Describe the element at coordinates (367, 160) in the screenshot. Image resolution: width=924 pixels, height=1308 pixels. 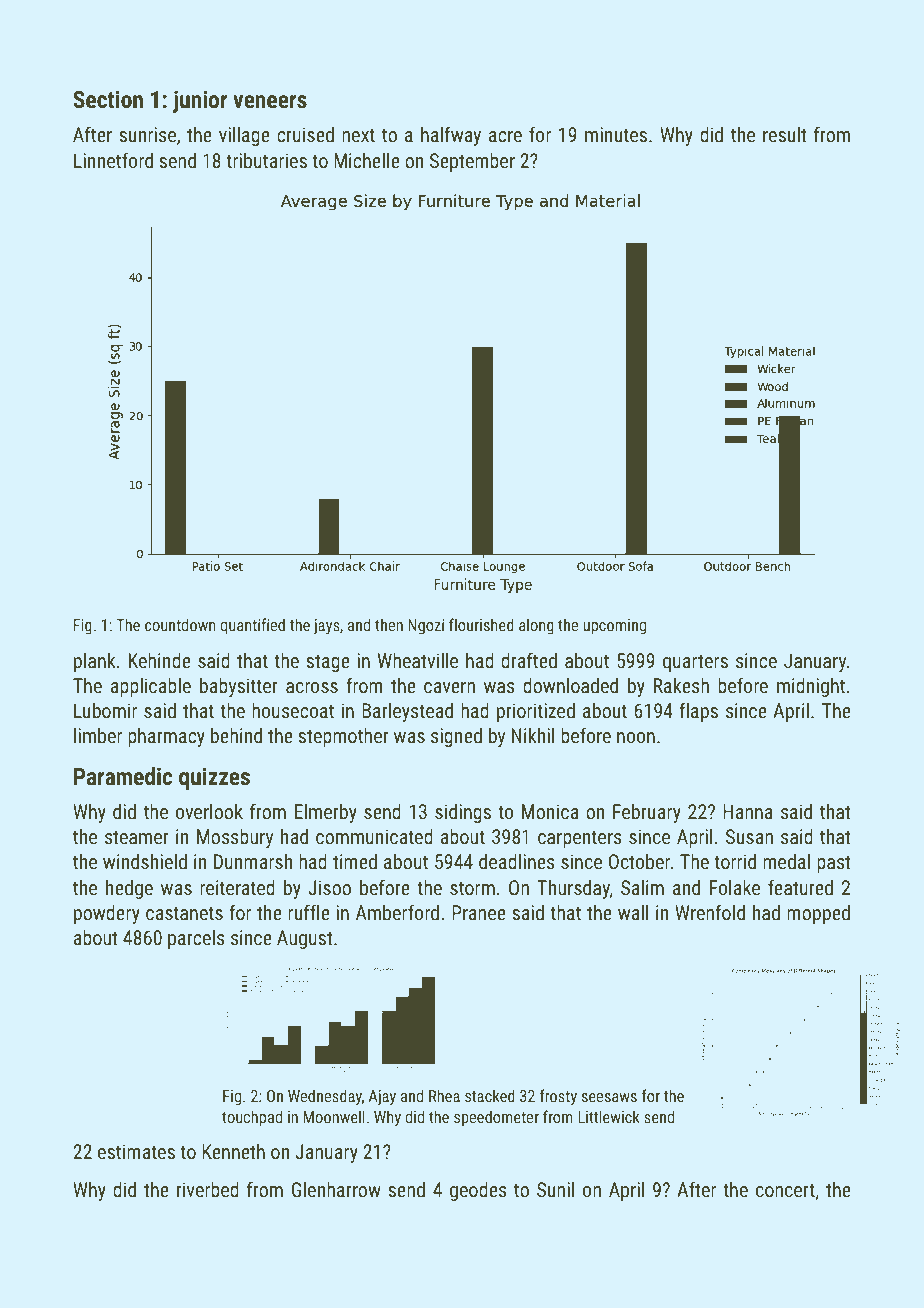
I see `Michelle` at that location.
